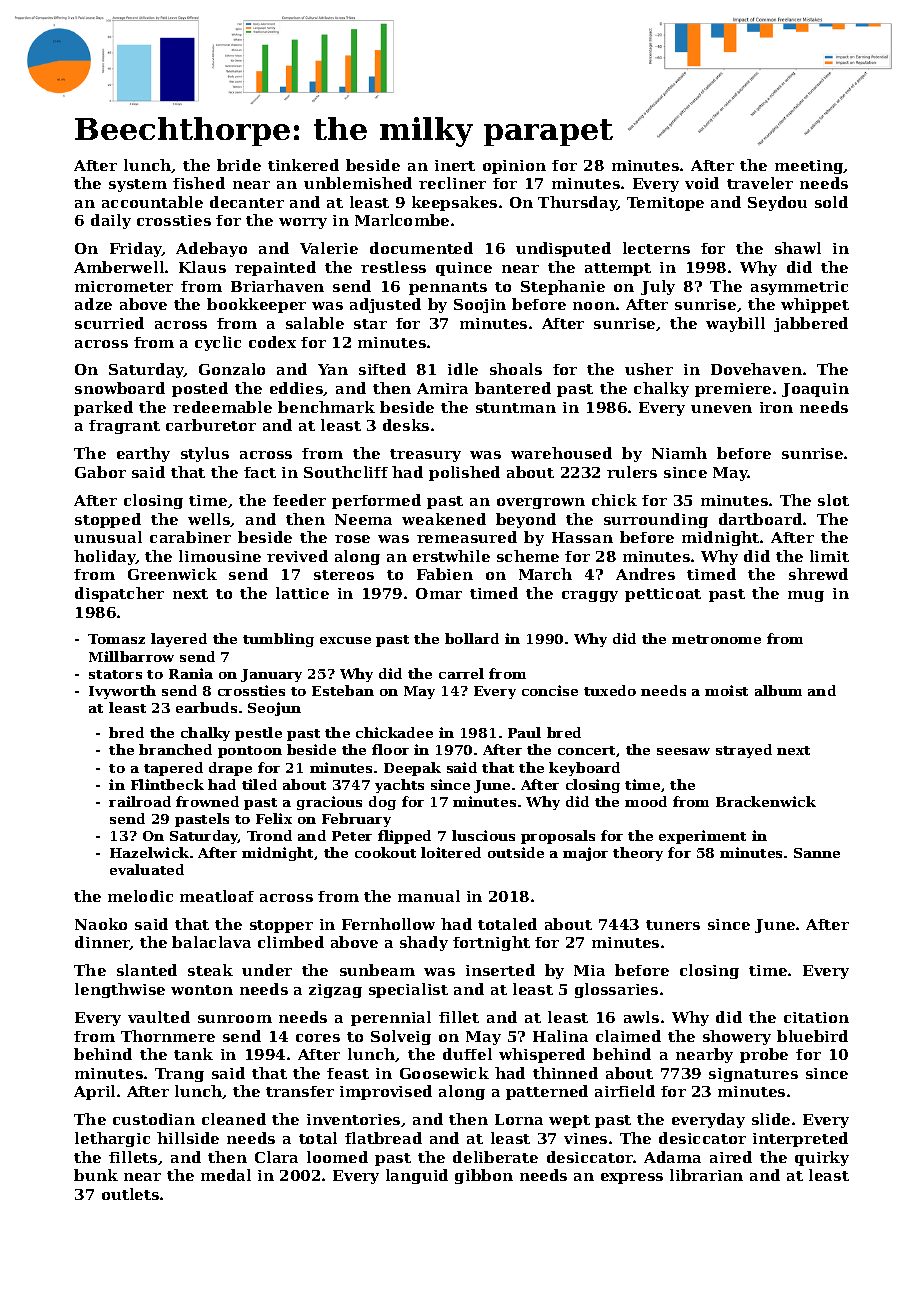  What do you see at coordinates (276, 1157) in the screenshot?
I see `Clara` at bounding box center [276, 1157].
